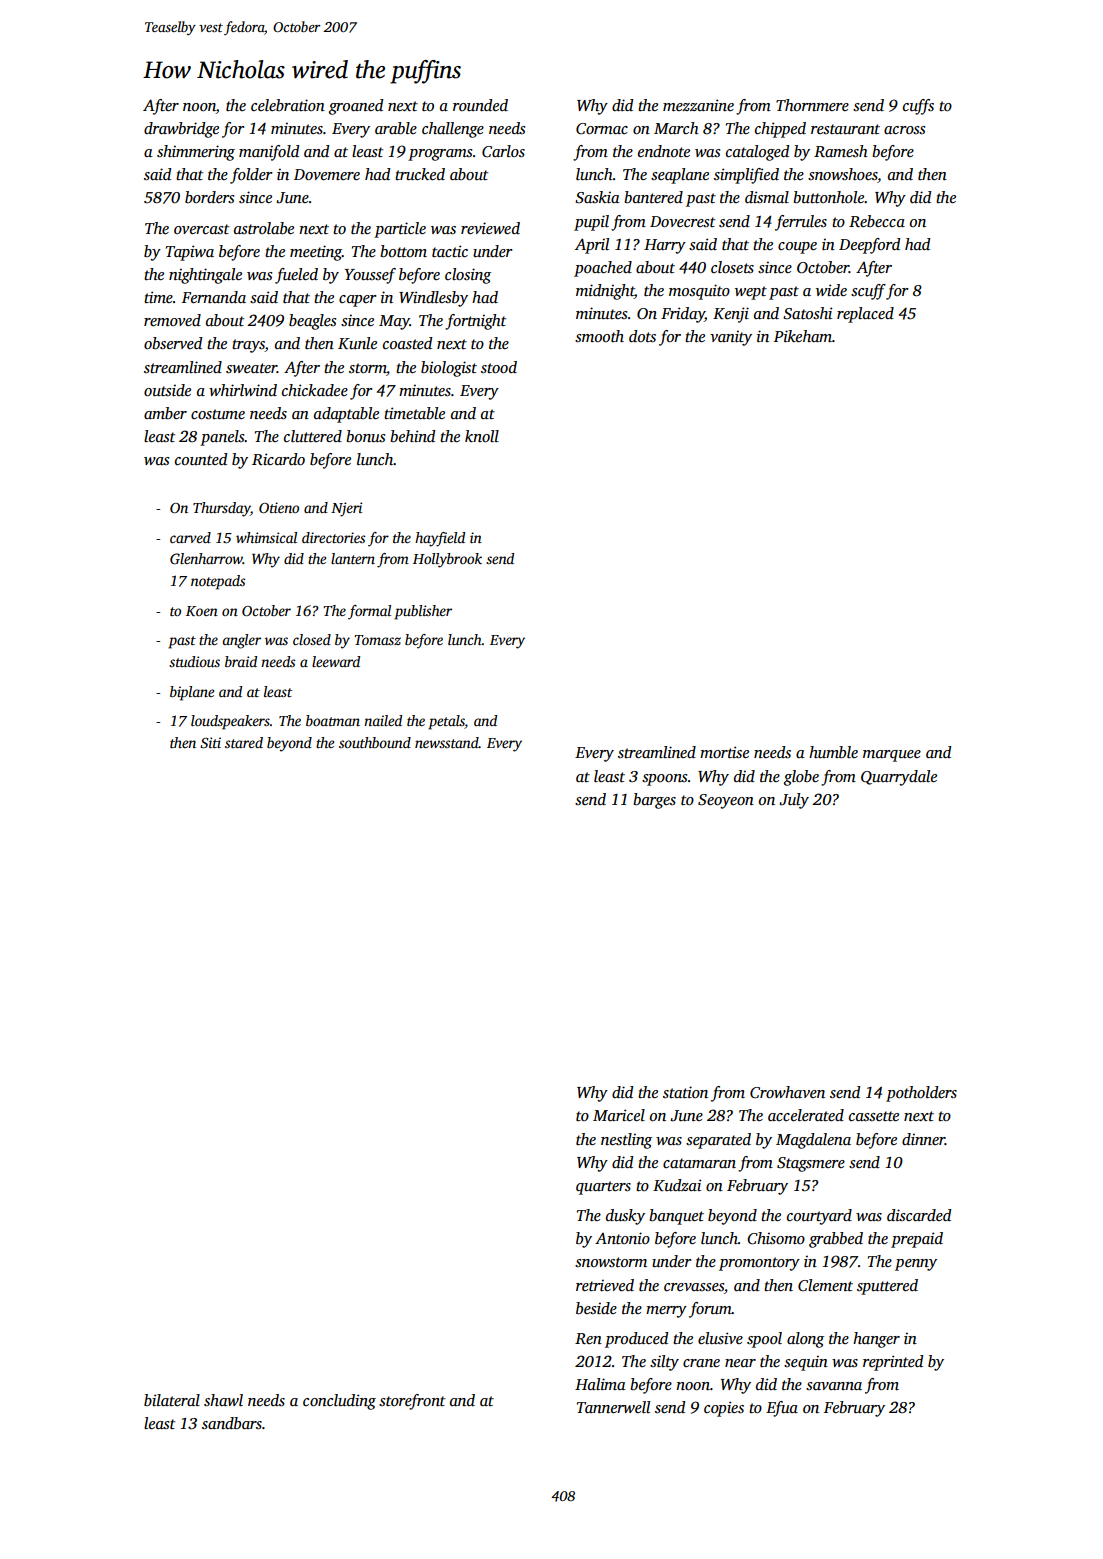 The width and height of the page is (1103, 1559). I want to click on Hollybrook, so click(447, 560).
